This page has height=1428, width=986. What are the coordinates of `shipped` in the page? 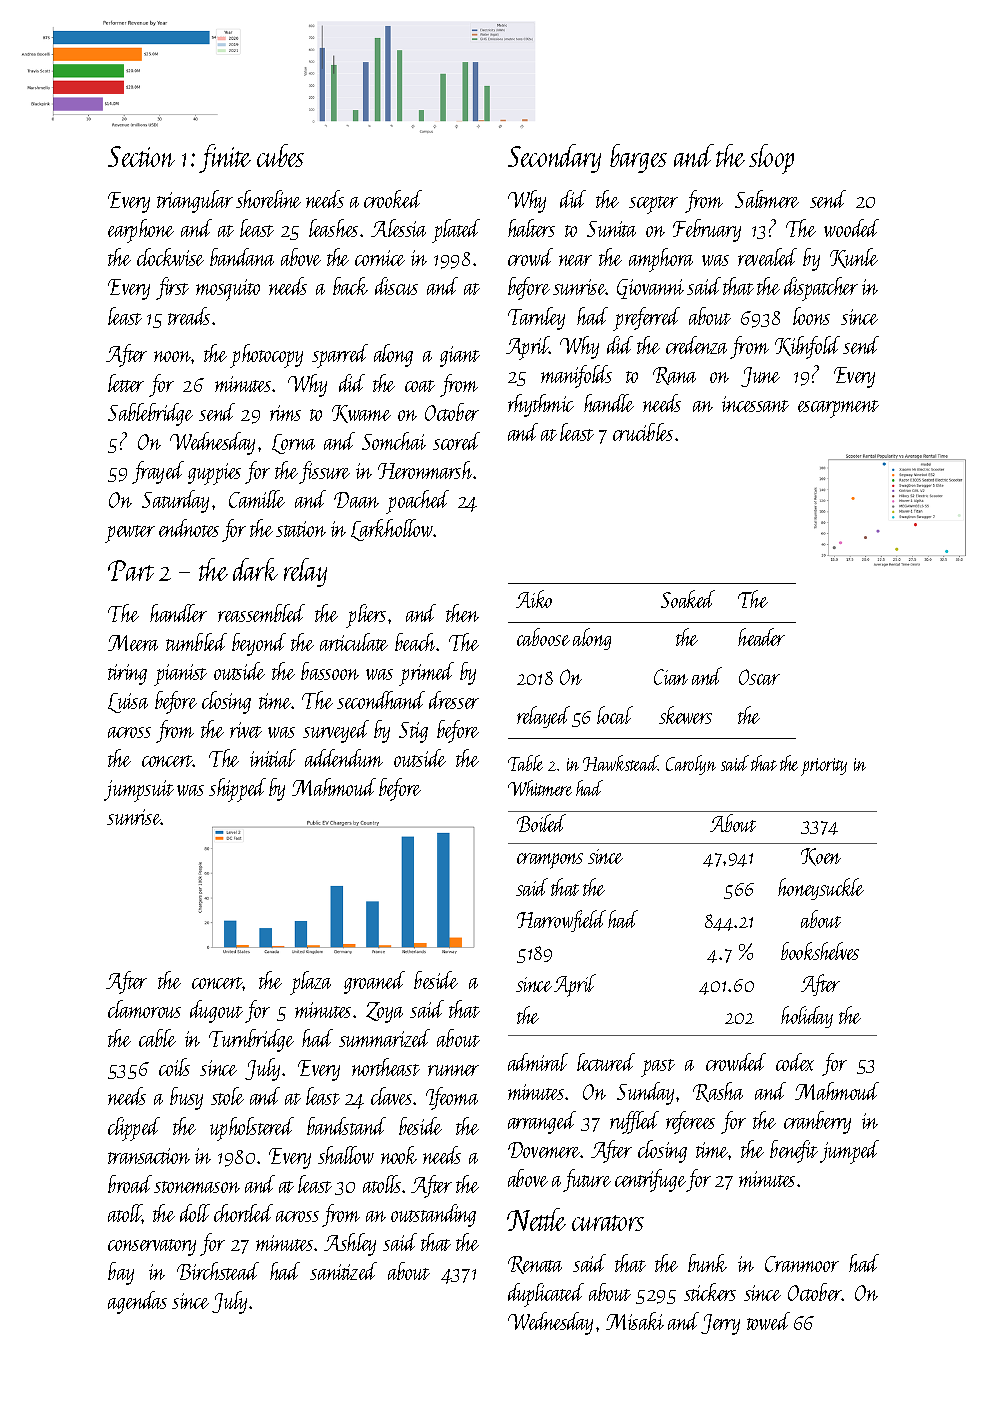 It's located at (237, 790).
